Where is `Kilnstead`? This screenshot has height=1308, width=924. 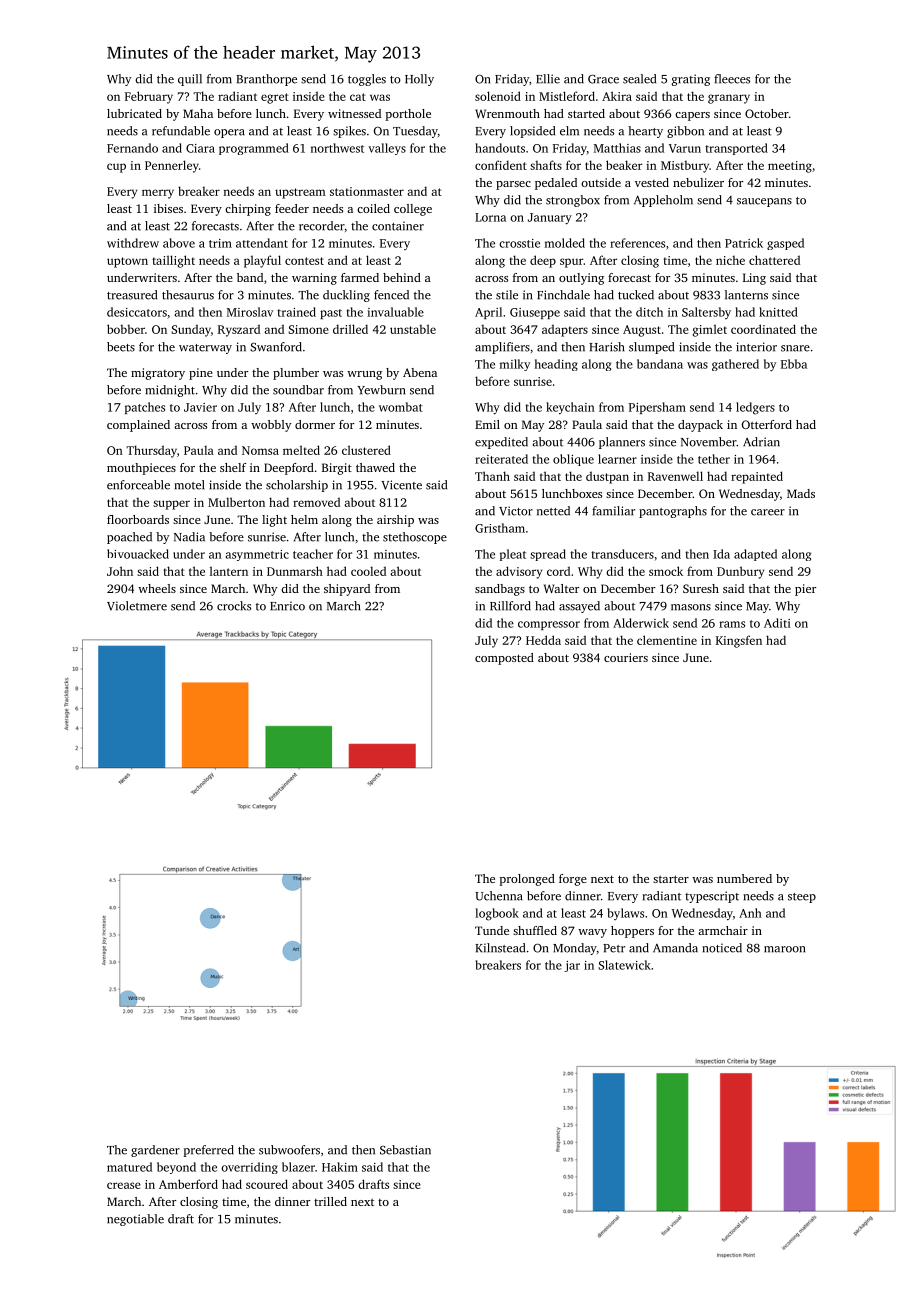 Kilnstead is located at coordinates (500, 948).
